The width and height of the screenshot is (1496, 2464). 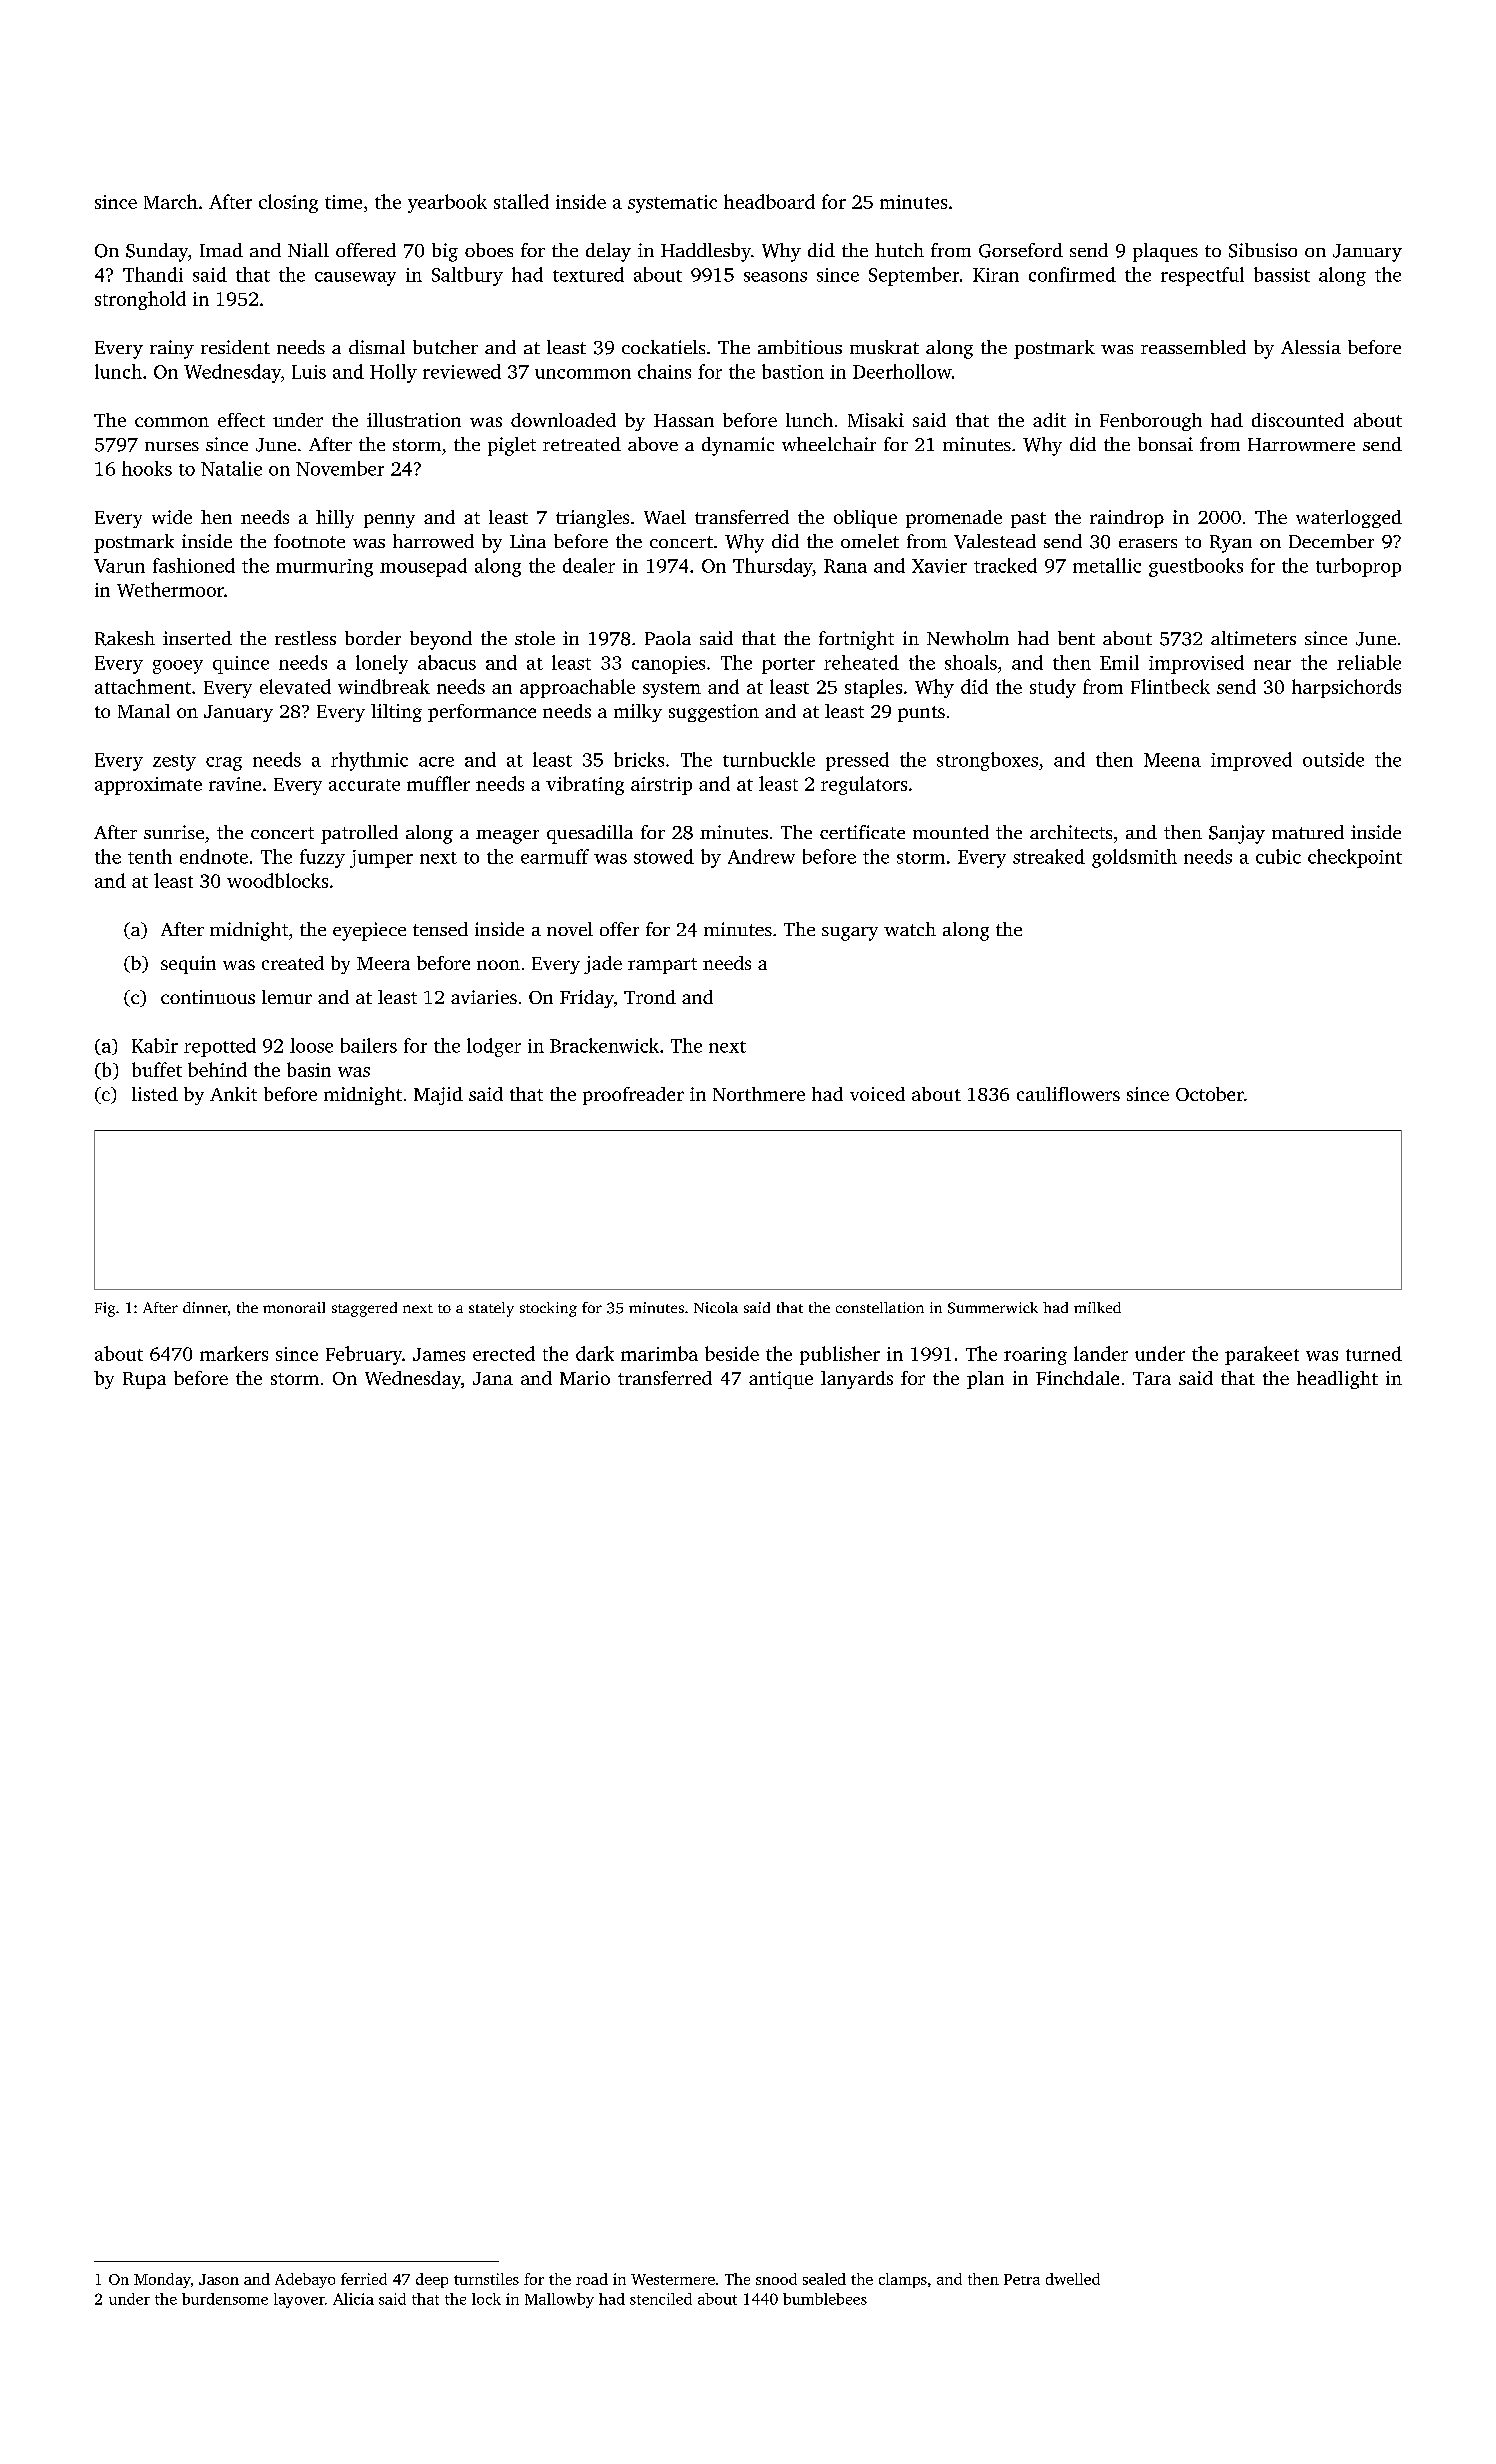 I want to click on layover, so click(x=299, y=2300).
